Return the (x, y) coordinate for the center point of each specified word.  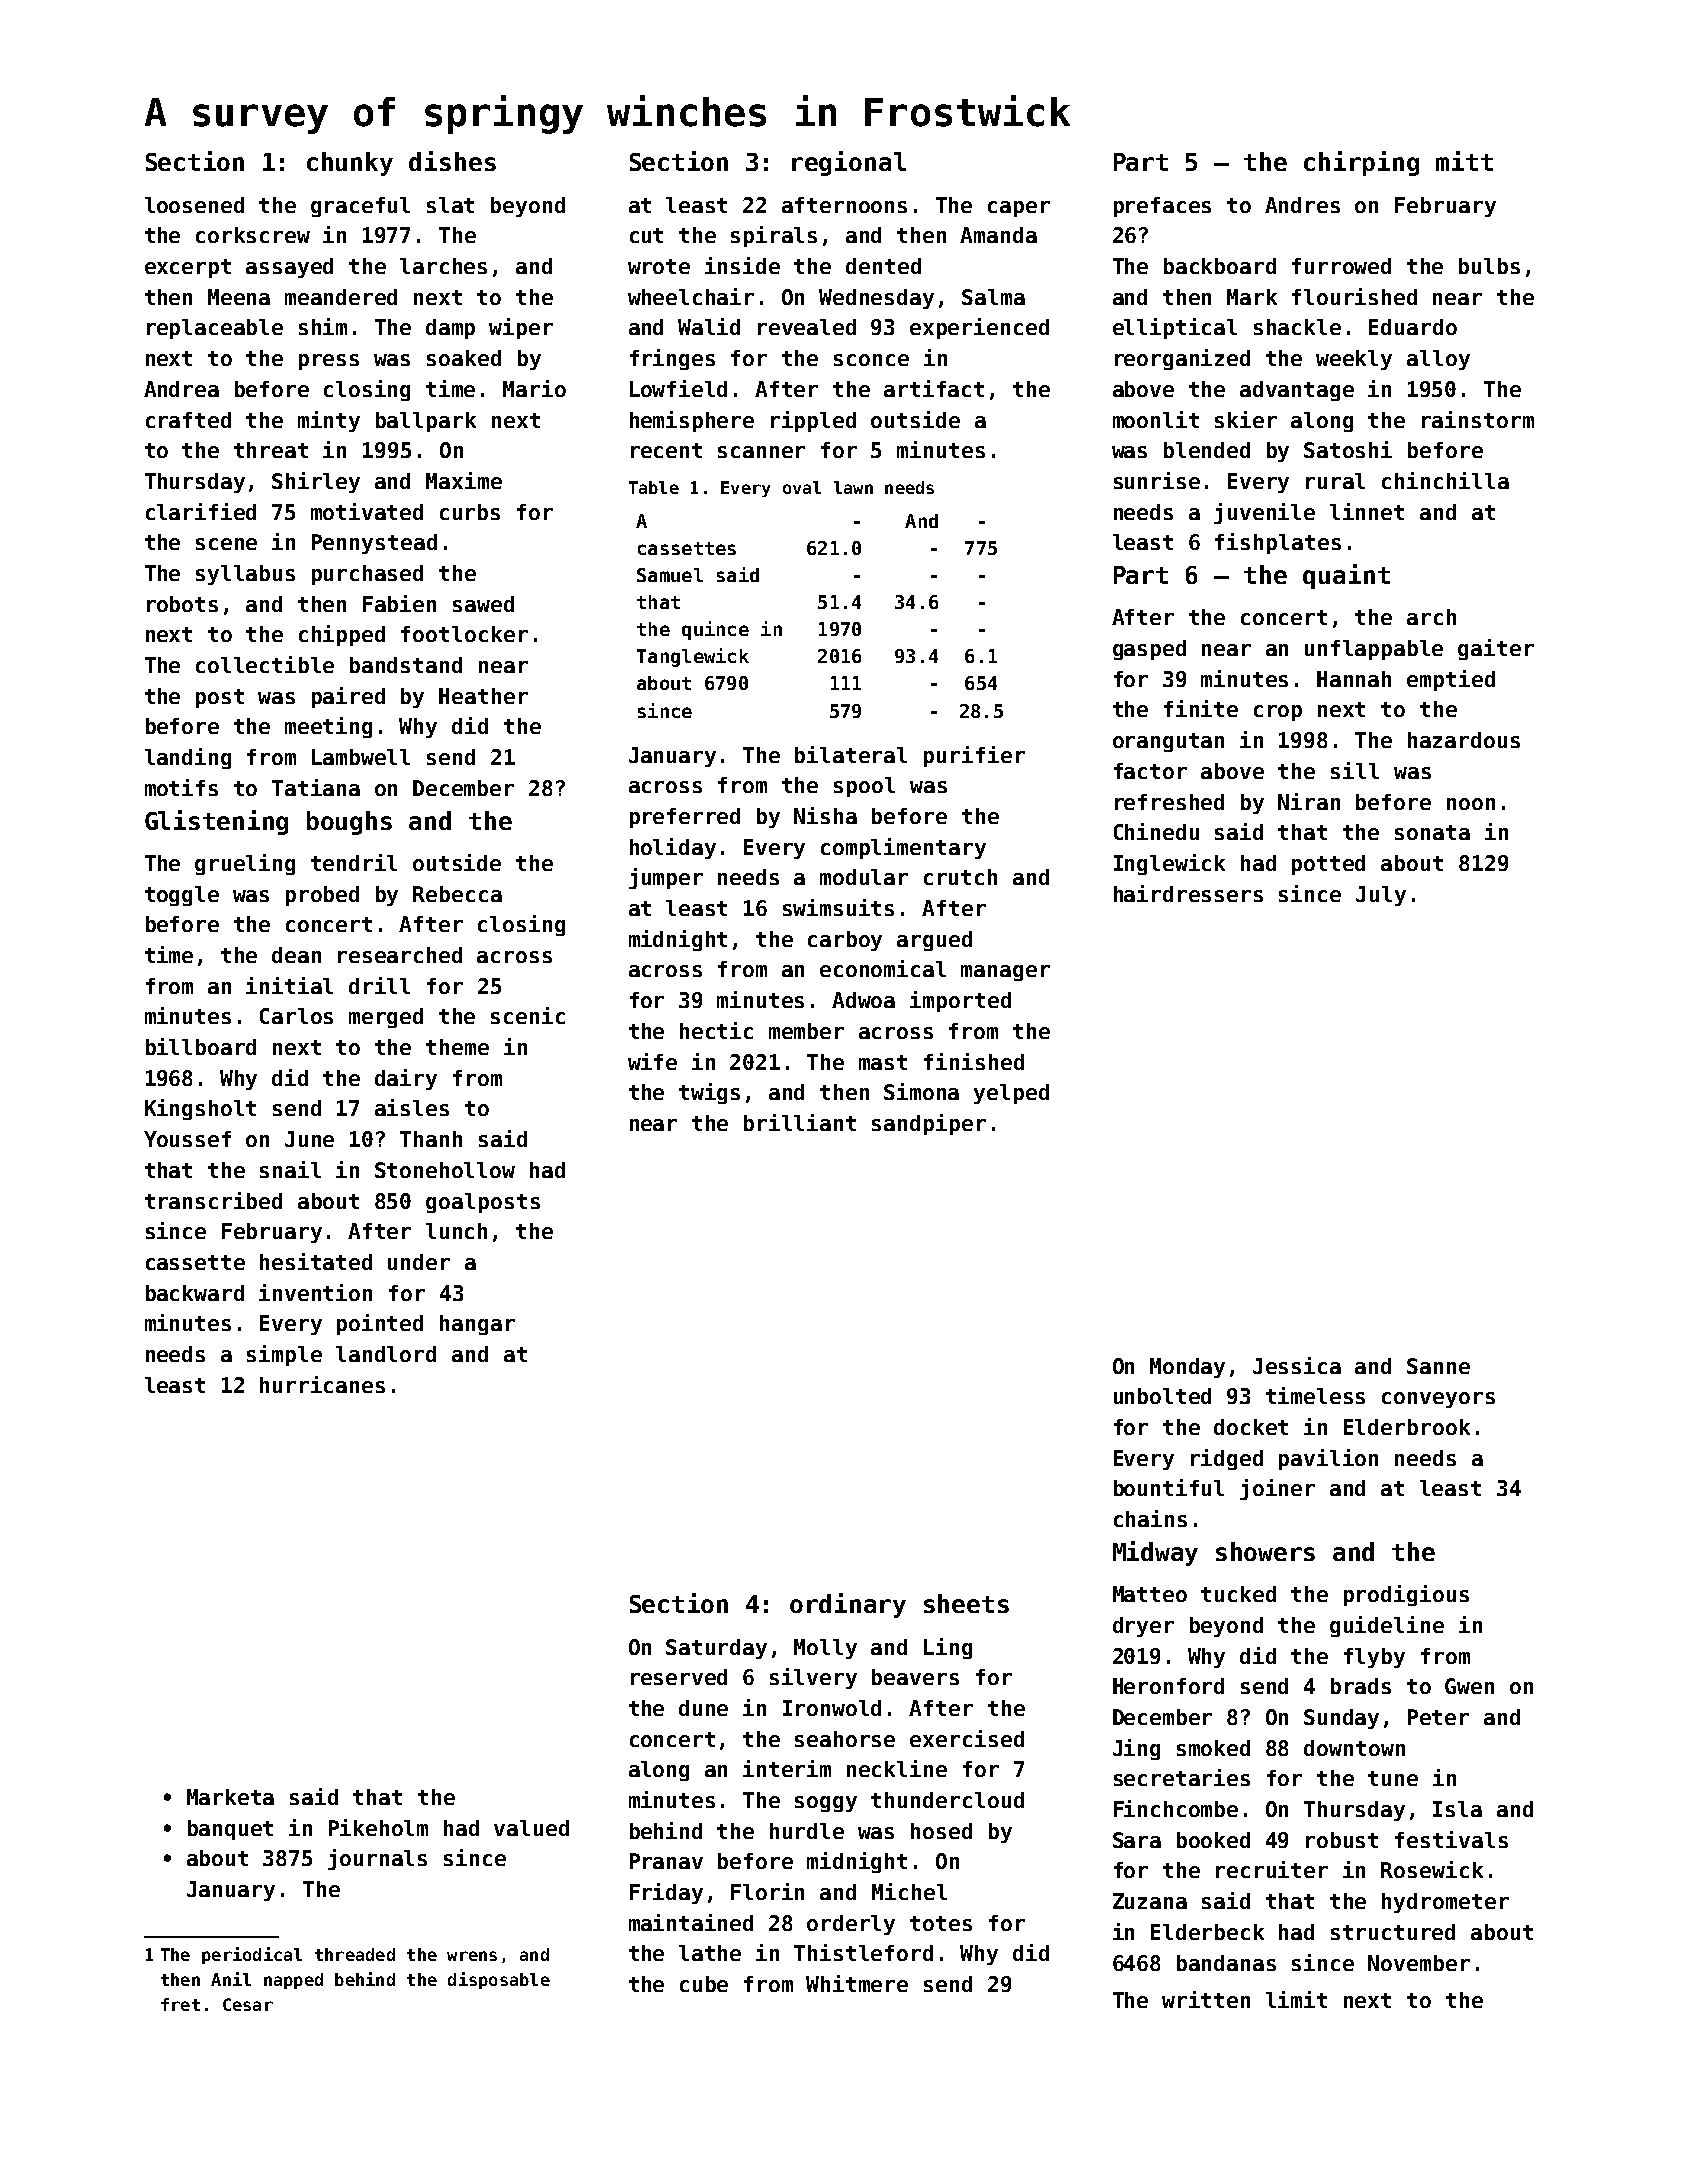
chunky (350, 164)
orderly (851, 1925)
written (1206, 1999)
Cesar (248, 2004)
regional (849, 163)
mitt (1464, 161)
